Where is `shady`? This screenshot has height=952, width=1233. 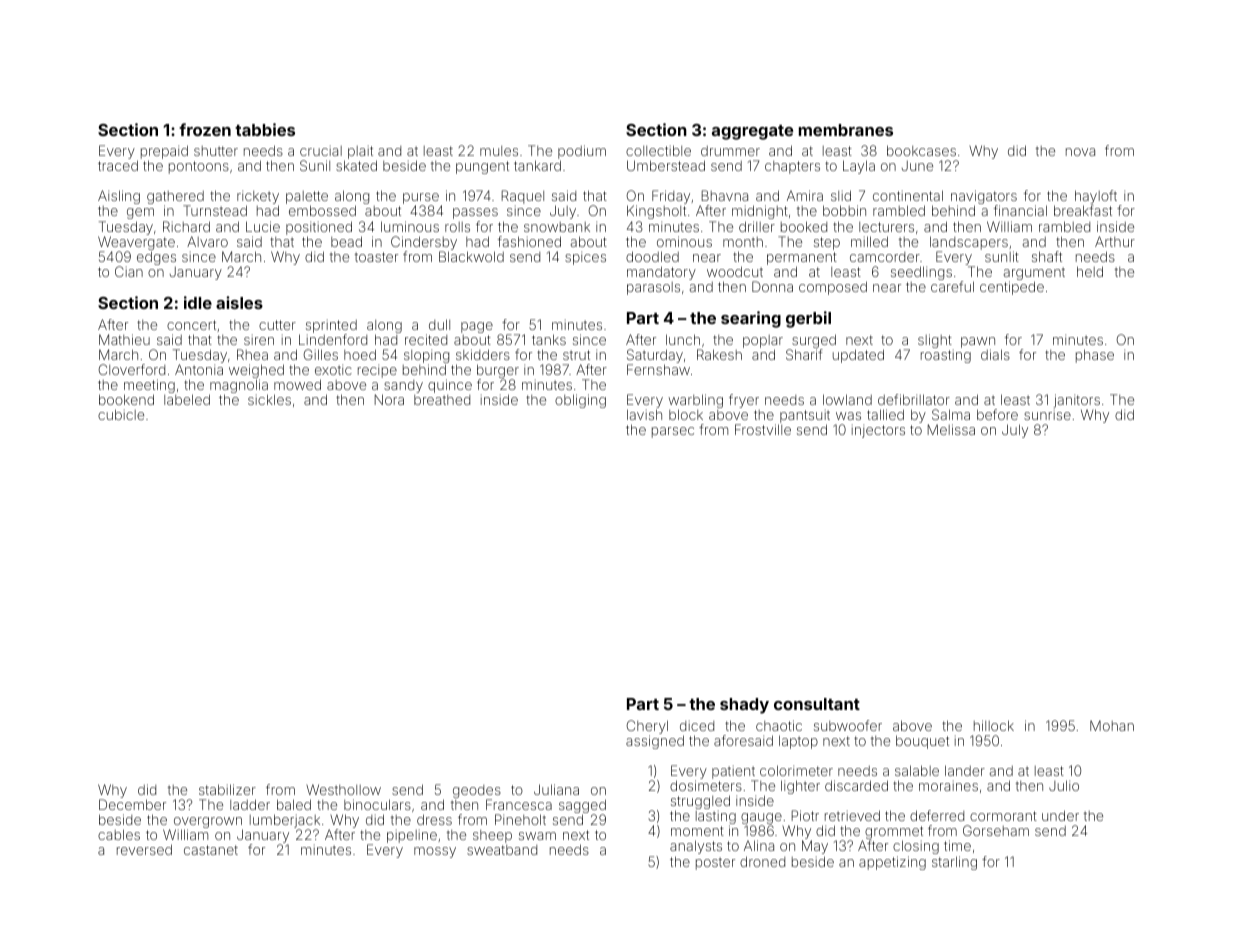
shady is located at coordinates (744, 706).
